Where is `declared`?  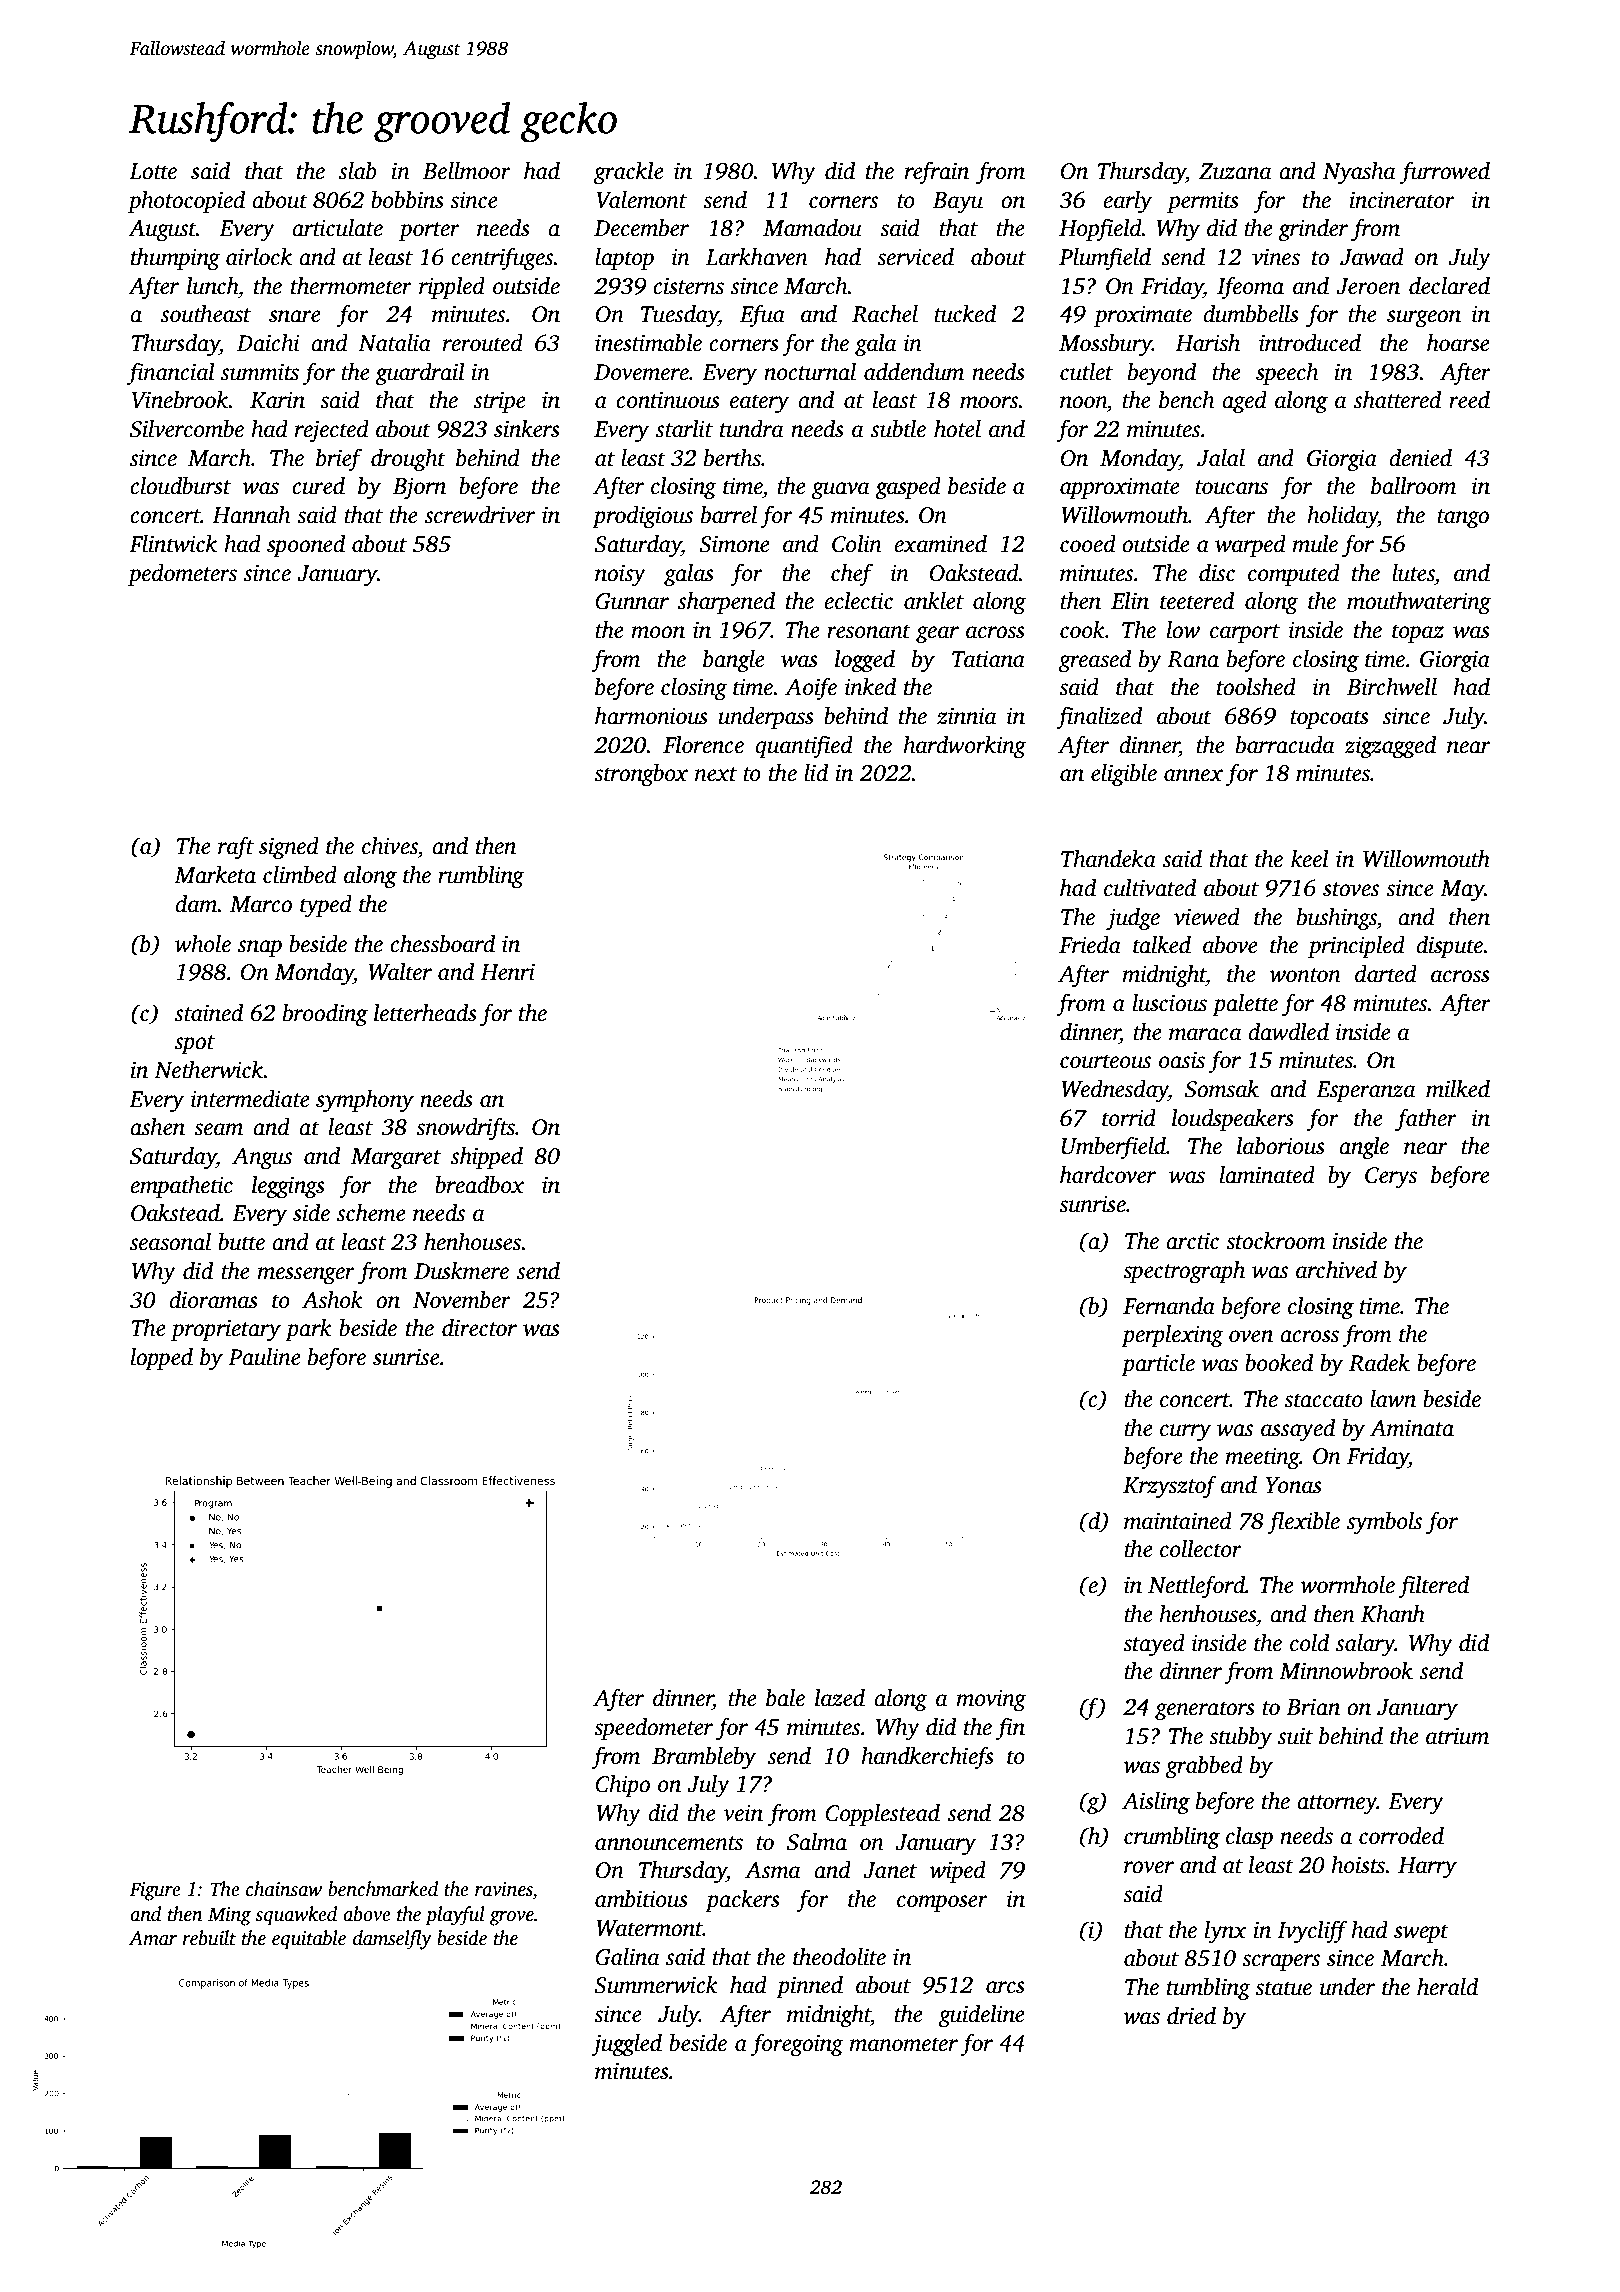
declared is located at coordinates (1449, 286).
